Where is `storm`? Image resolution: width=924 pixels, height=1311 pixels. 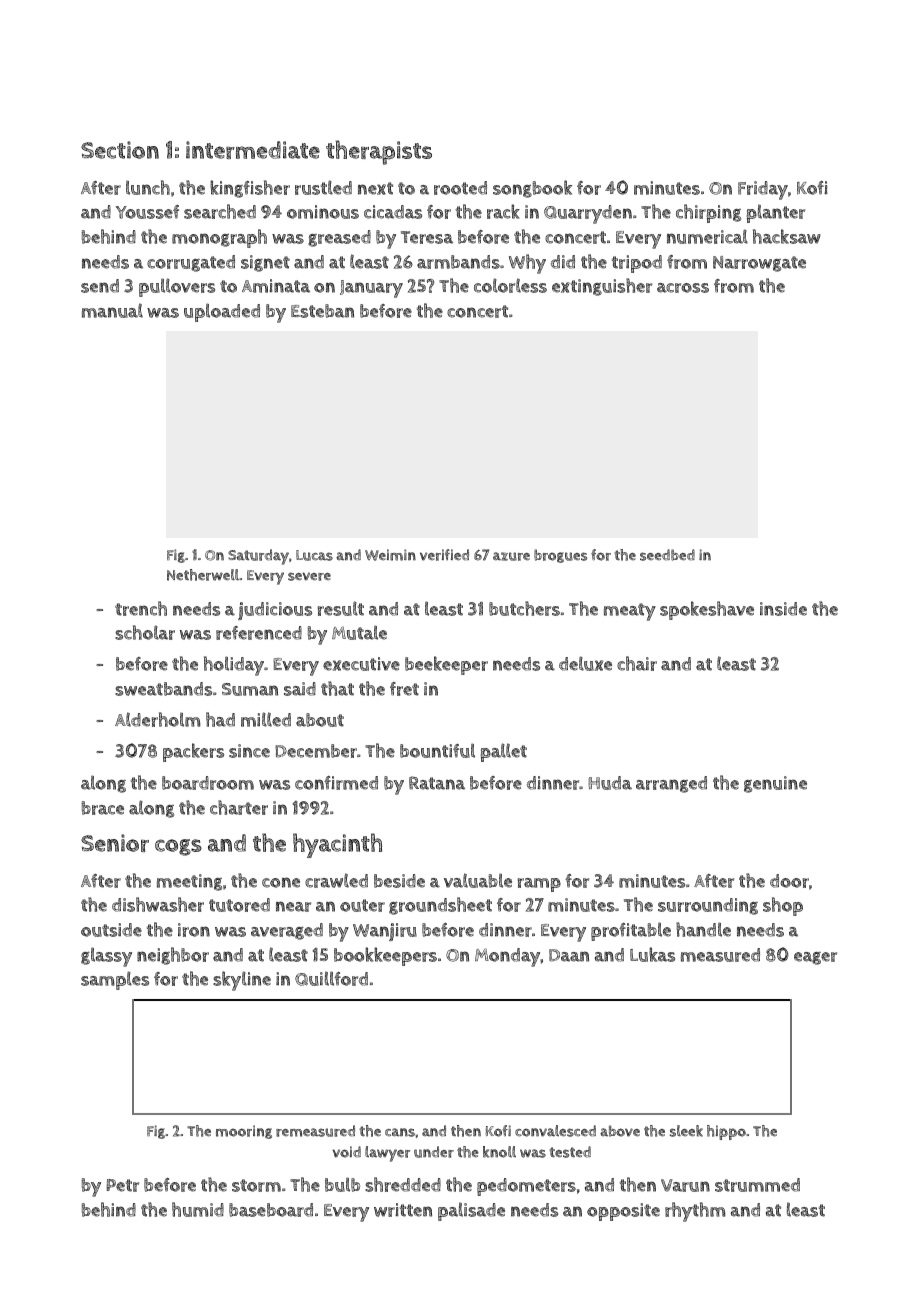 storm is located at coordinates (256, 1185).
